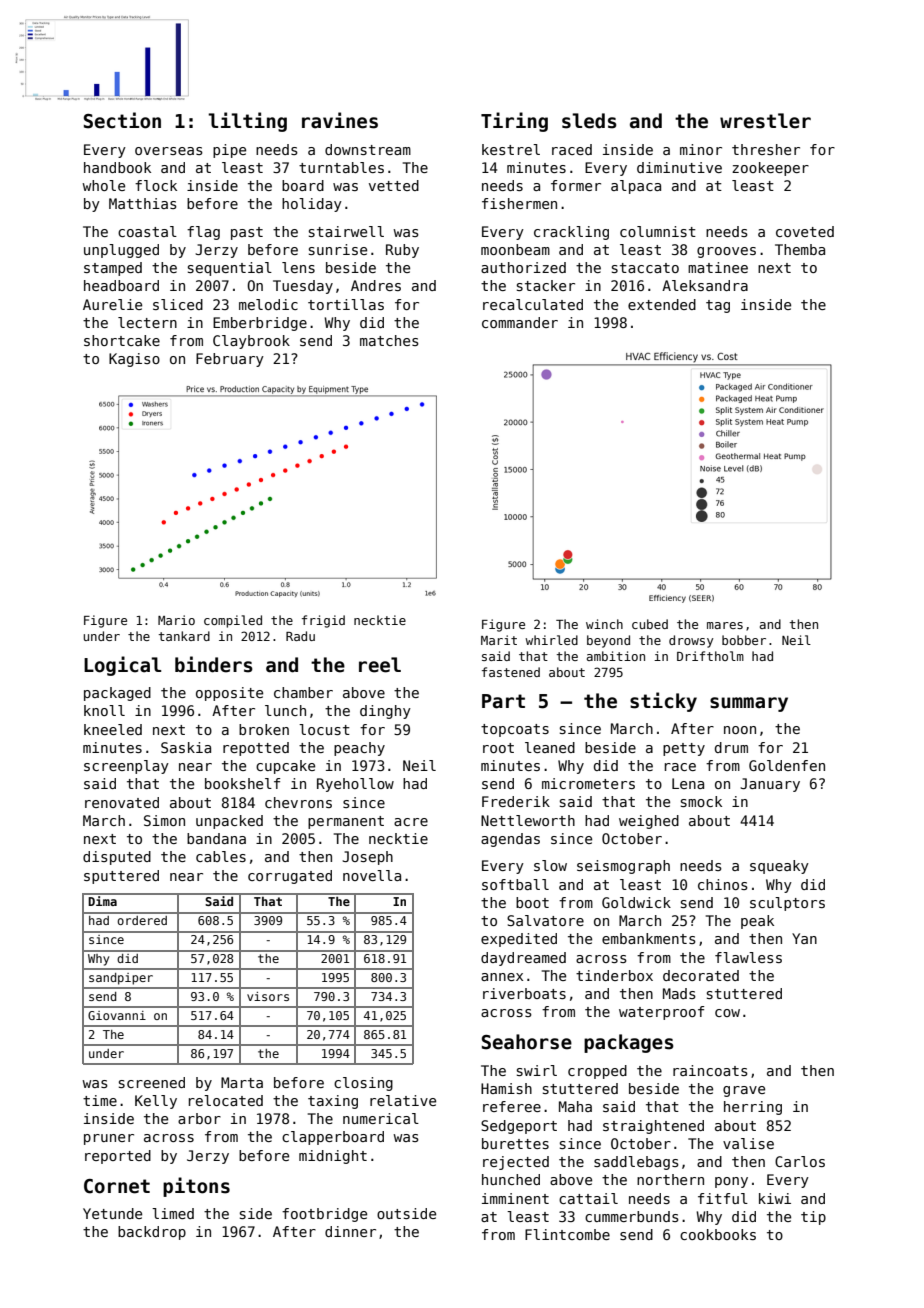 Image resolution: width=924 pixels, height=1308 pixels. I want to click on Goldwick, so click(636, 902).
